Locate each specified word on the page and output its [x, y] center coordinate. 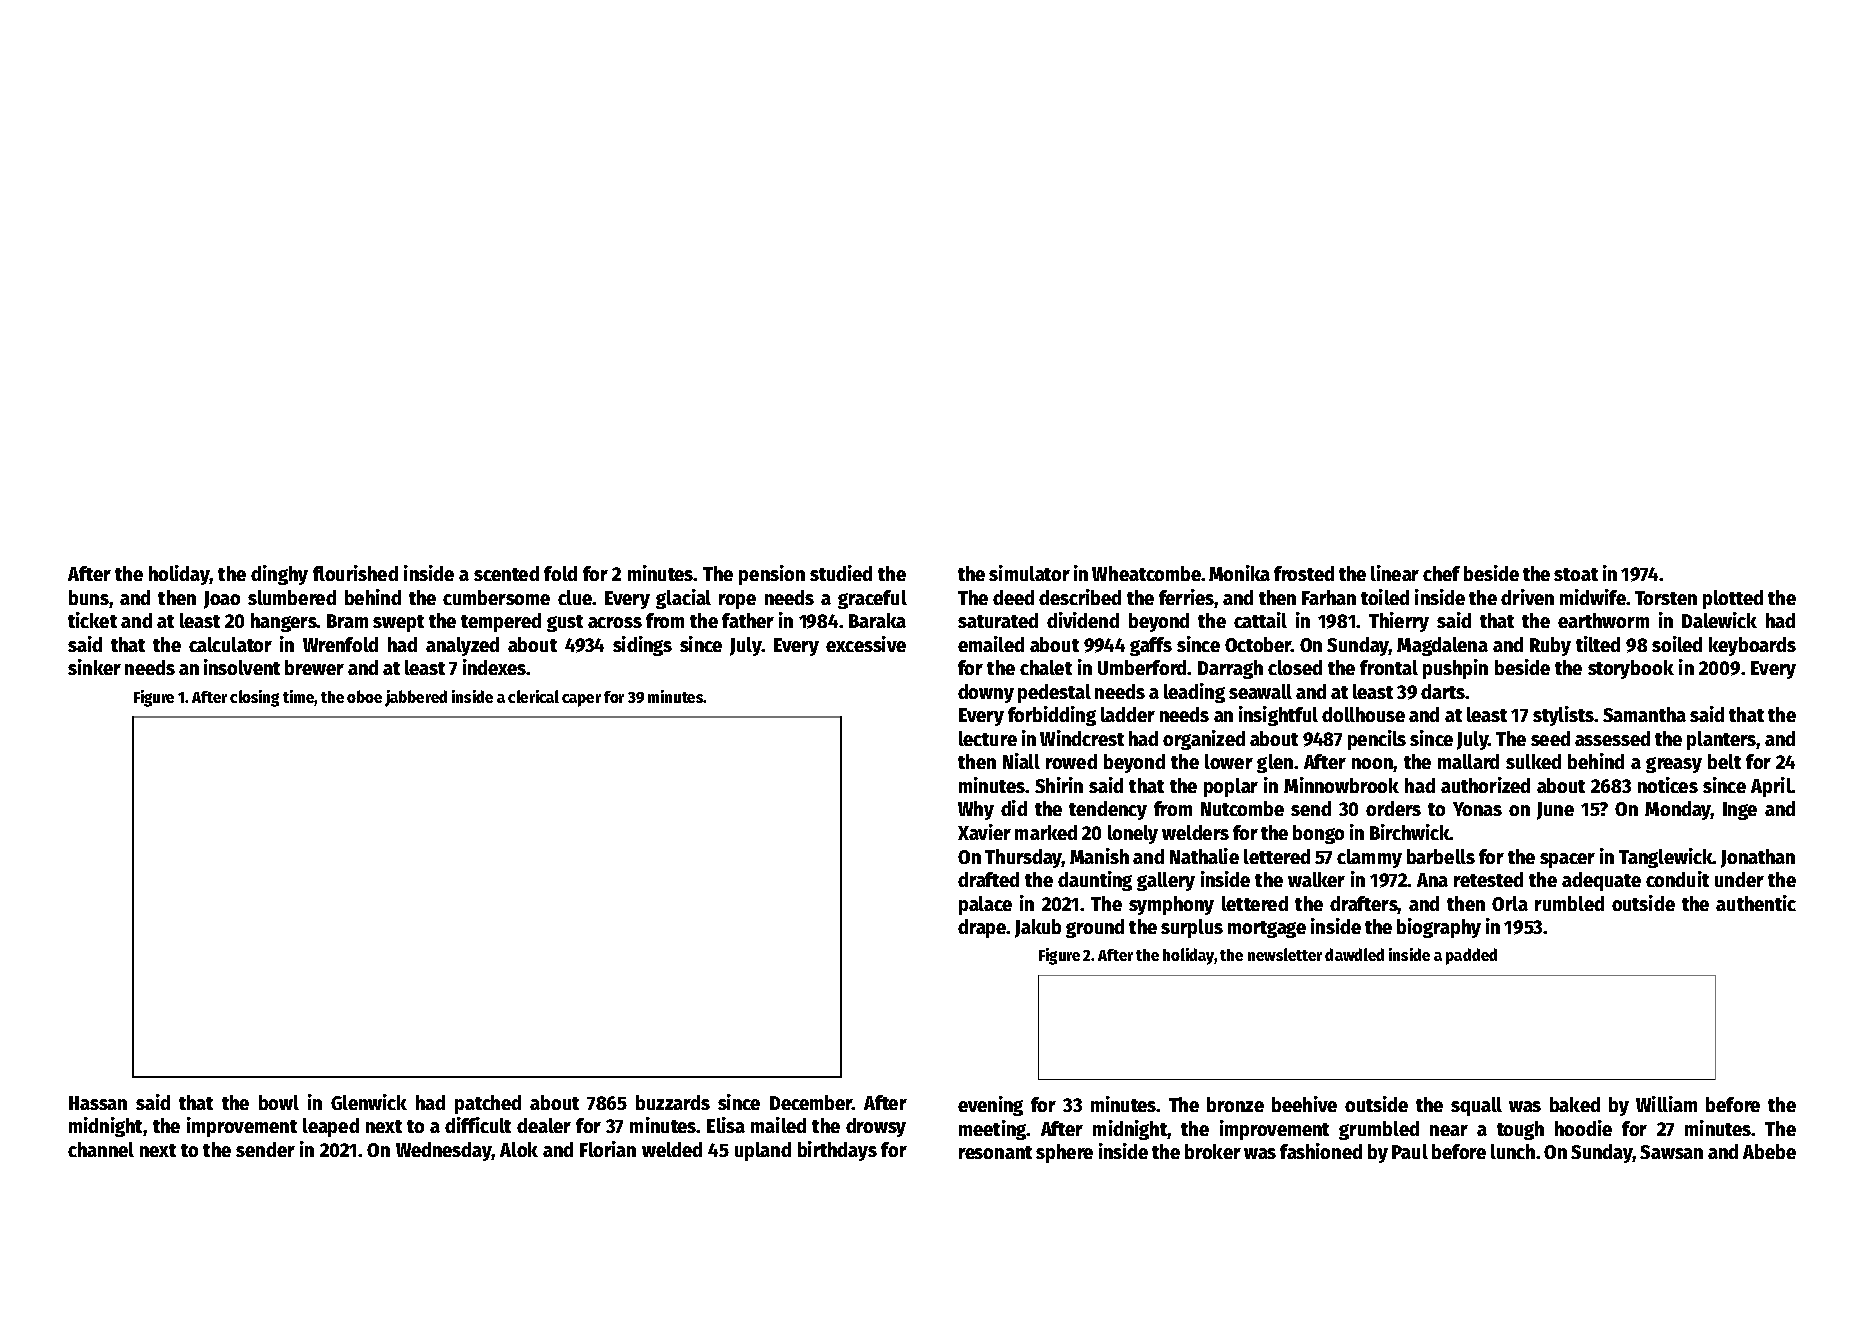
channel [101, 1149]
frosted [1304, 573]
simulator [1029, 573]
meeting [993, 1130]
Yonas [1477, 809]
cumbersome [496, 597]
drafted [988, 879]
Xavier [984, 832]
